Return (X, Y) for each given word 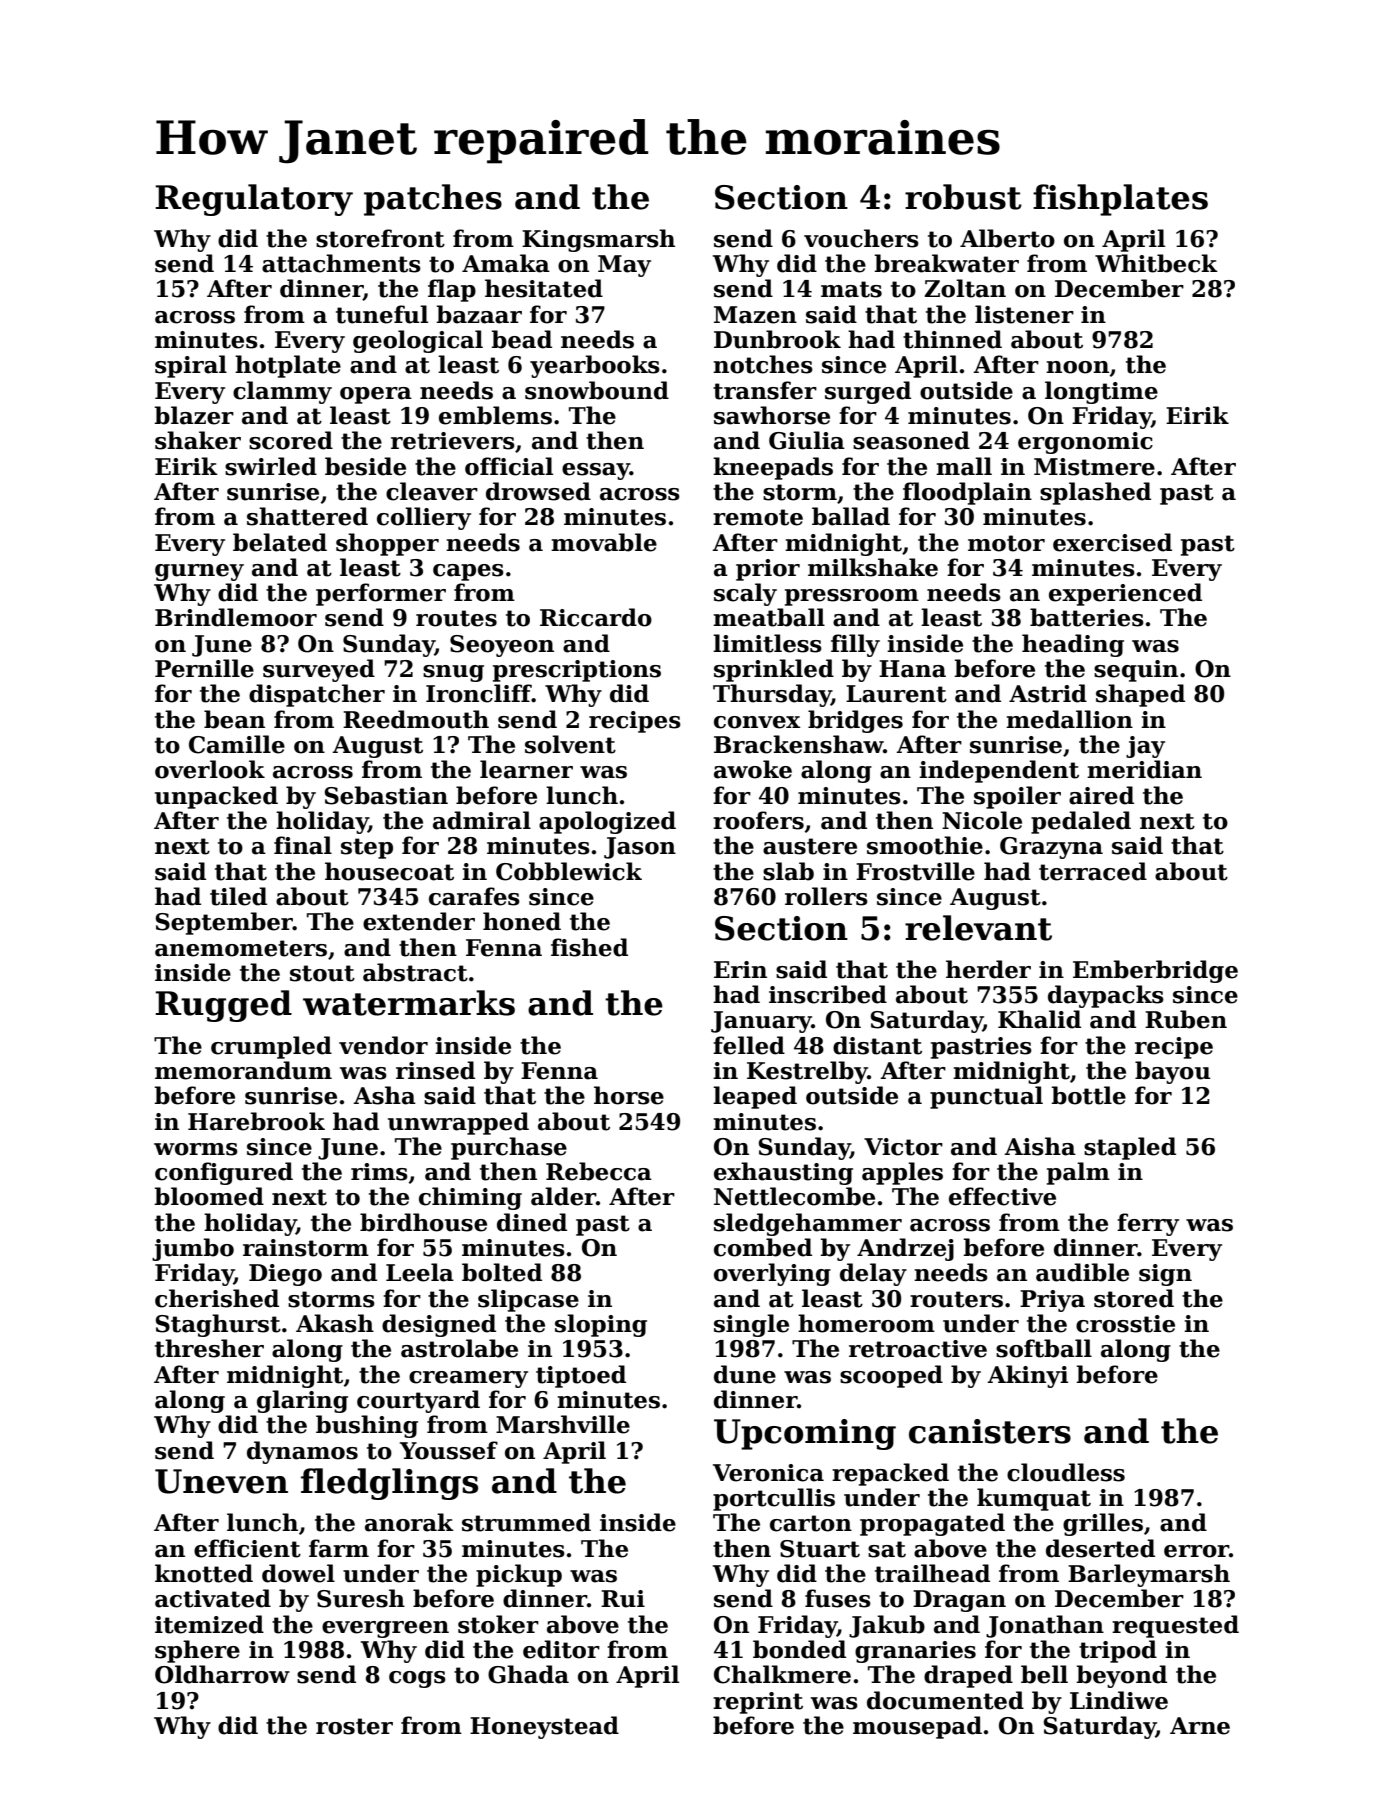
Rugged (223, 1006)
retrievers (453, 441)
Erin (740, 969)
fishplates (1120, 200)
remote (758, 517)
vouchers (861, 238)
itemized (209, 1624)
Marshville (563, 1424)
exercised (1112, 542)
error (1196, 1551)
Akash (335, 1323)
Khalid (1039, 1019)
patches (433, 200)
